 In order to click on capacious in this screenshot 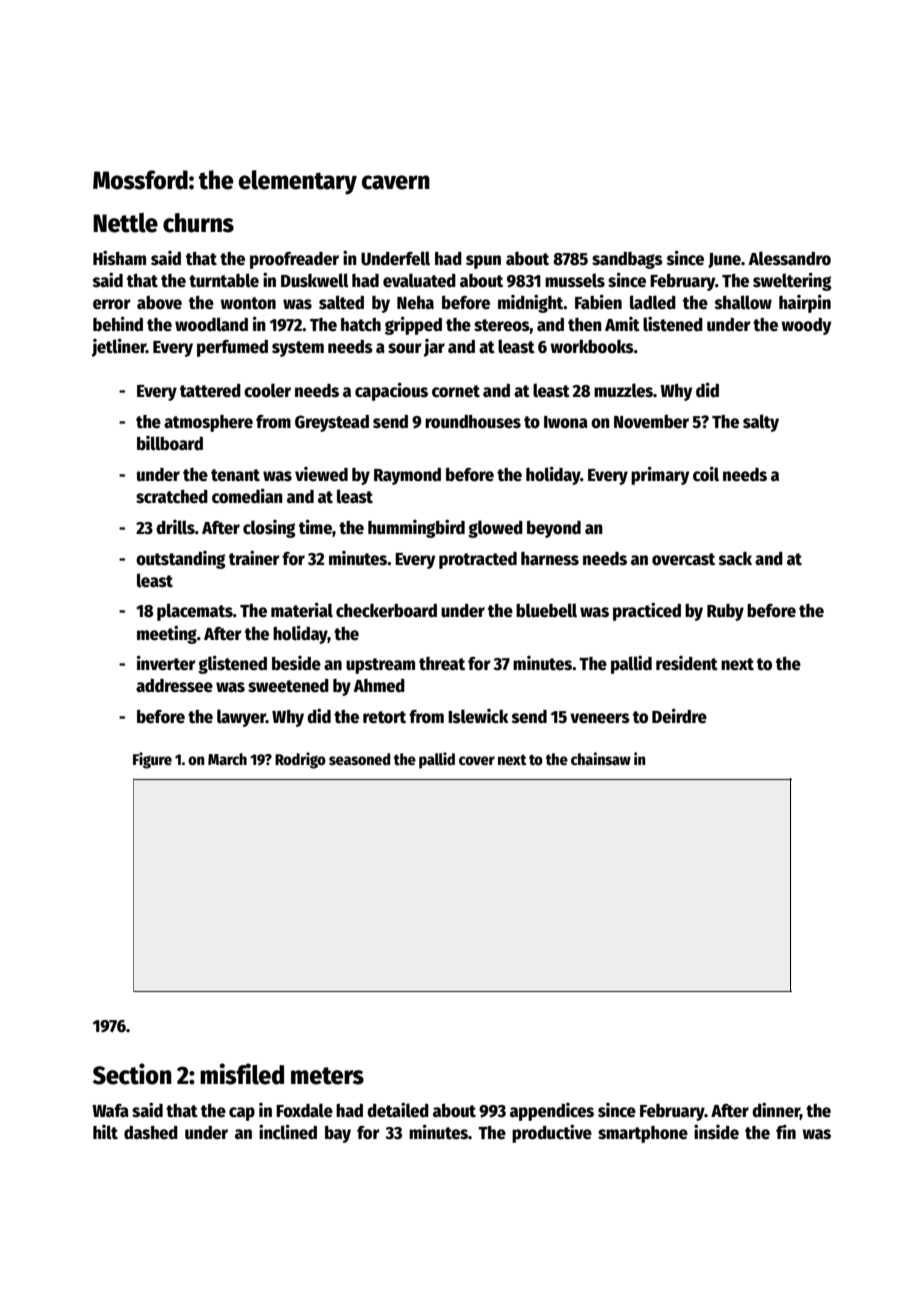, I will do `click(391, 391)`.
